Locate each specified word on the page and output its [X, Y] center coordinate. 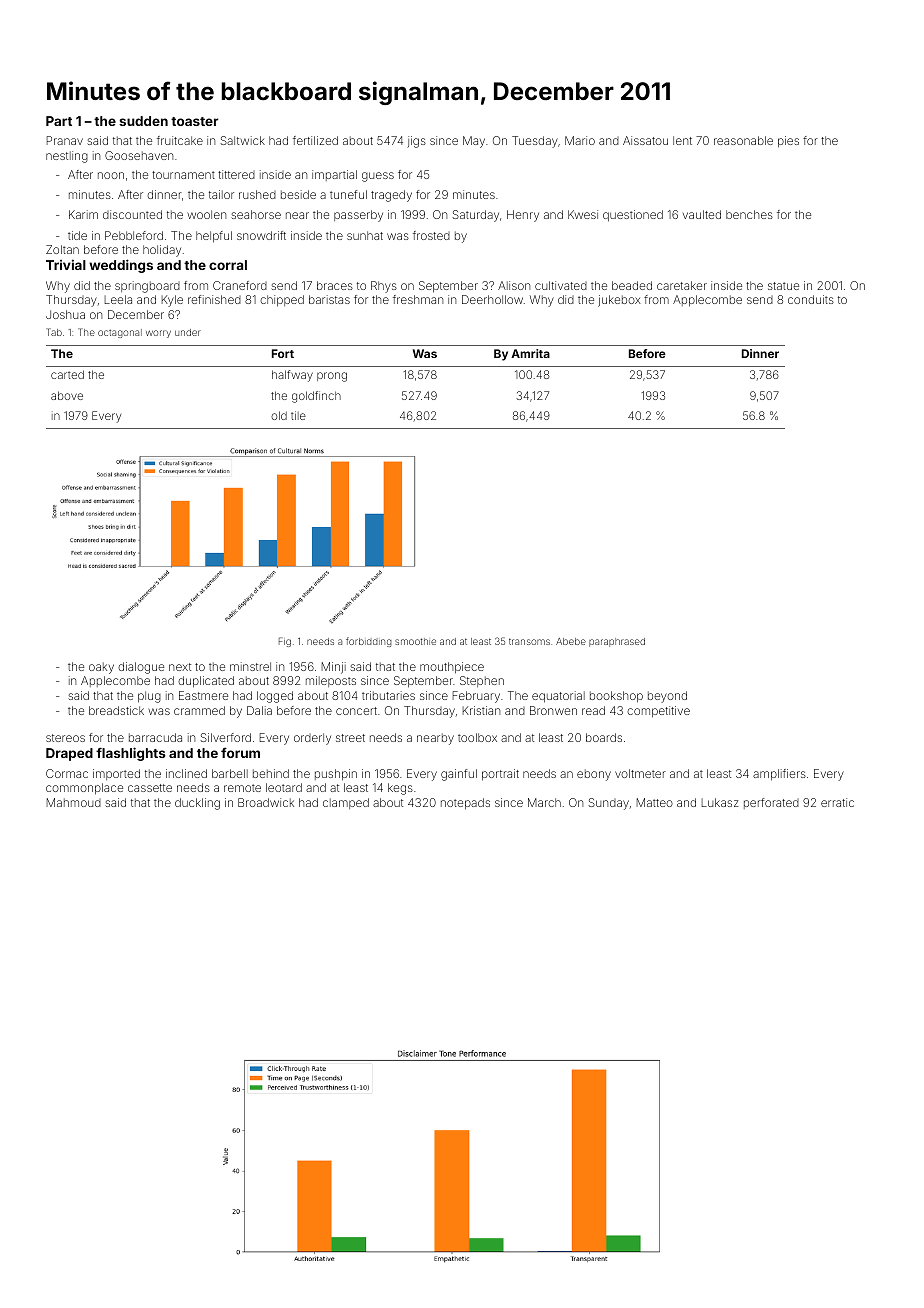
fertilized [315, 140]
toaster [195, 121]
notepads [465, 804]
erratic [837, 802]
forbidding [369, 642]
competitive [658, 712]
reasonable [743, 140]
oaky [101, 668]
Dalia [259, 710]
